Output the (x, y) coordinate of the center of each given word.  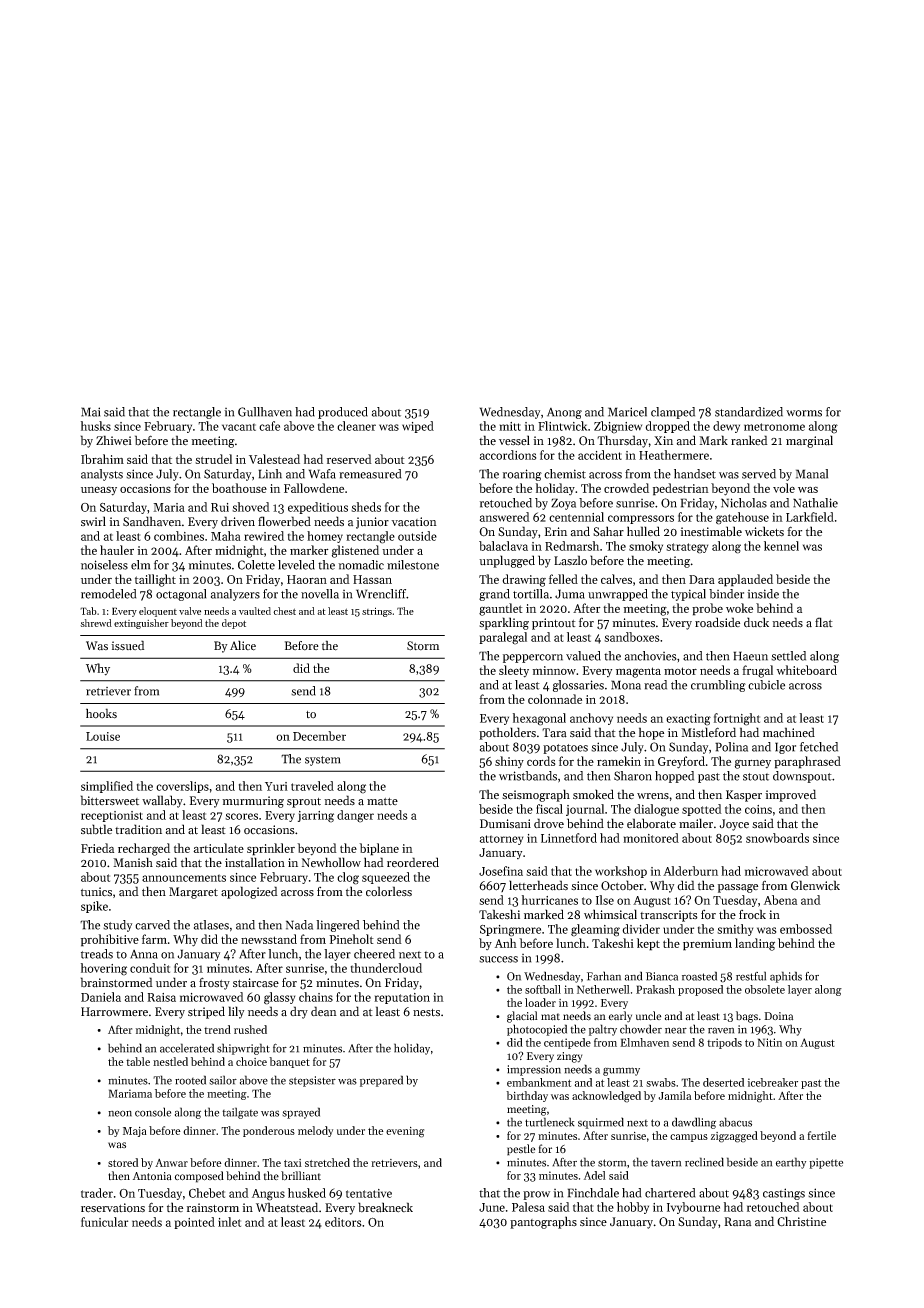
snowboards (777, 838)
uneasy (99, 491)
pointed (194, 1223)
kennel (781, 546)
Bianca (662, 976)
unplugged (507, 561)
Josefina (501, 871)
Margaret (193, 893)
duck (756, 622)
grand (494, 595)
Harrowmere (114, 1012)
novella (320, 594)
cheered (374, 954)
